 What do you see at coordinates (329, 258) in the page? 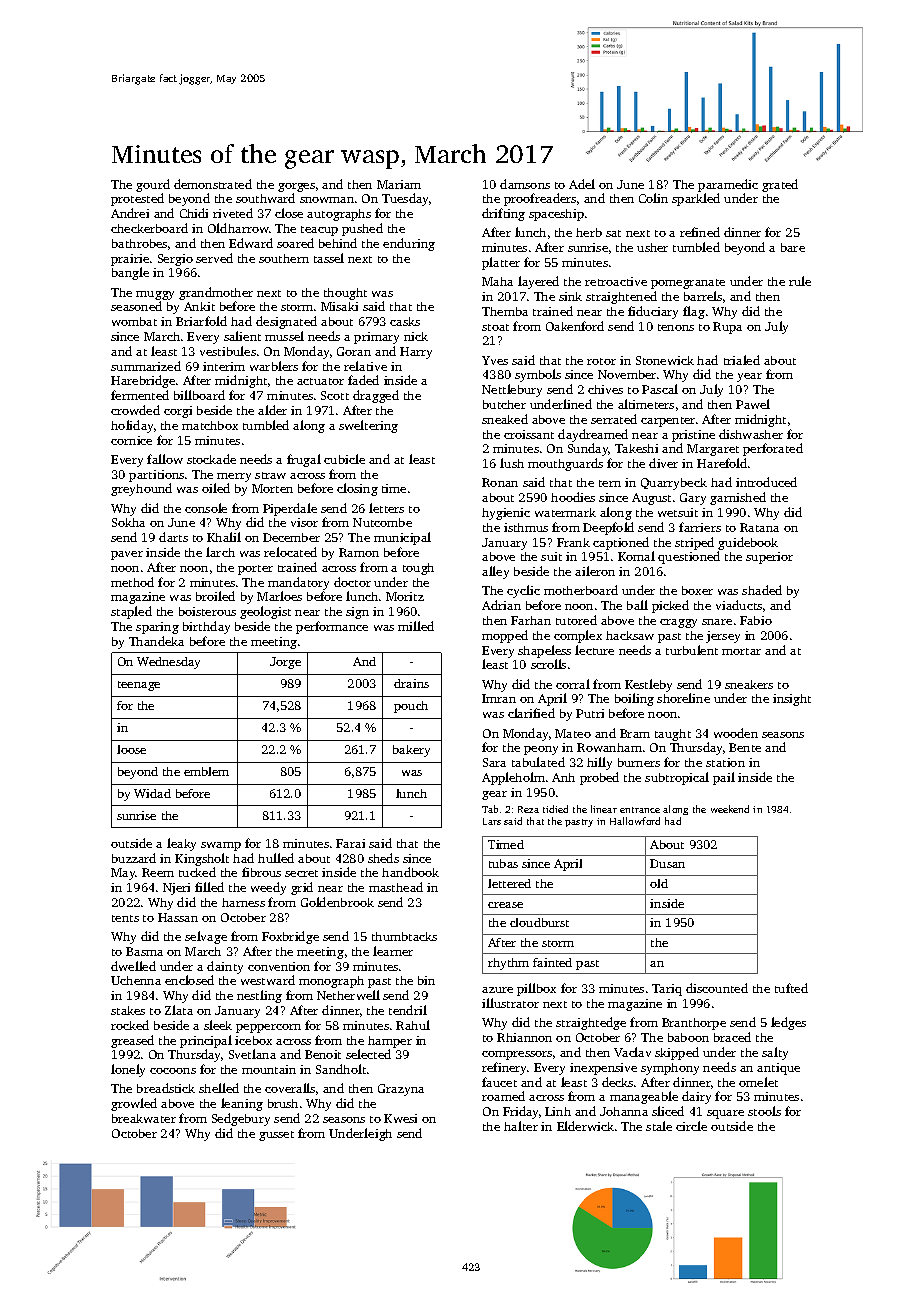
I see `tassel` at bounding box center [329, 258].
